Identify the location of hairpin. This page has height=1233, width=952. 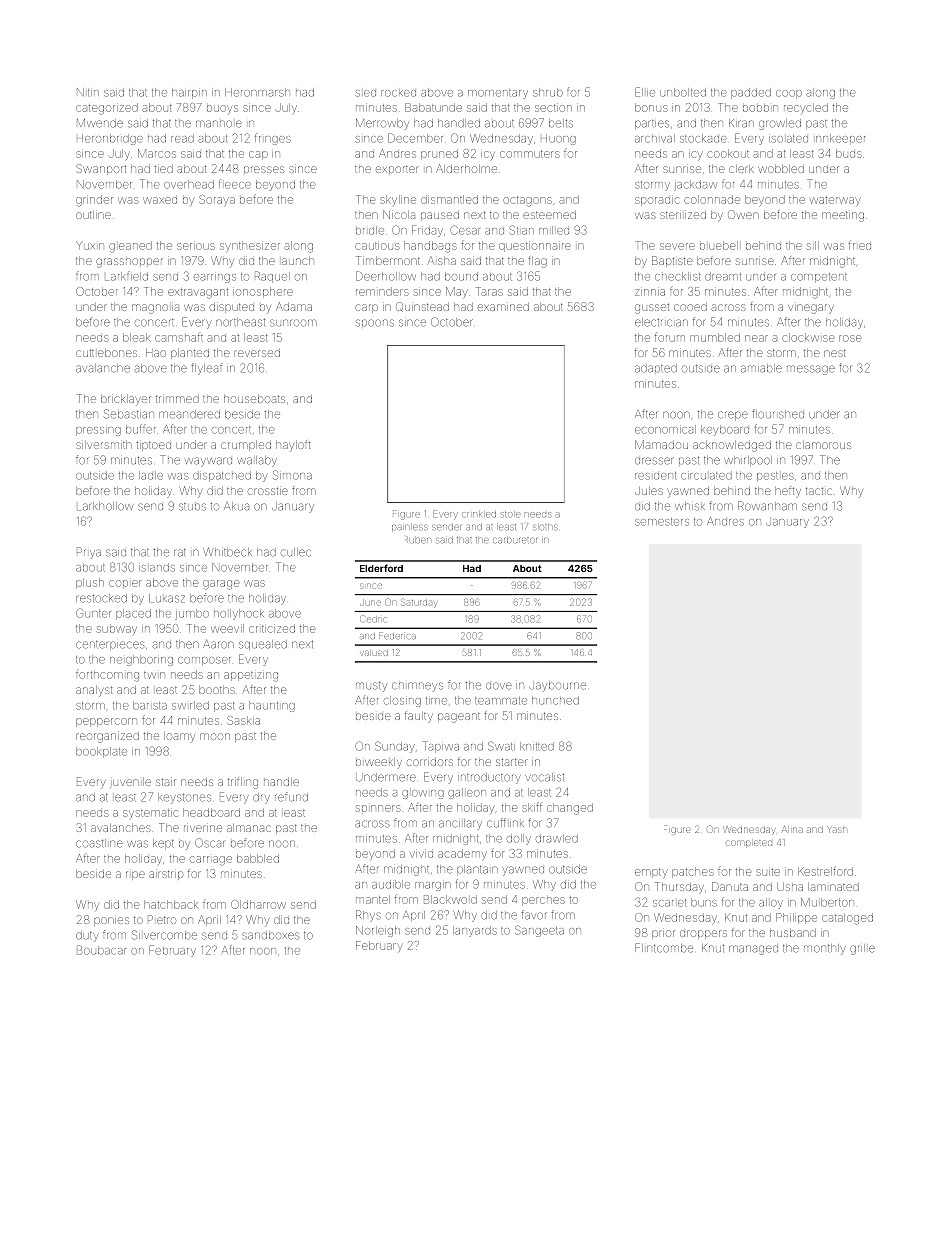
(189, 93).
